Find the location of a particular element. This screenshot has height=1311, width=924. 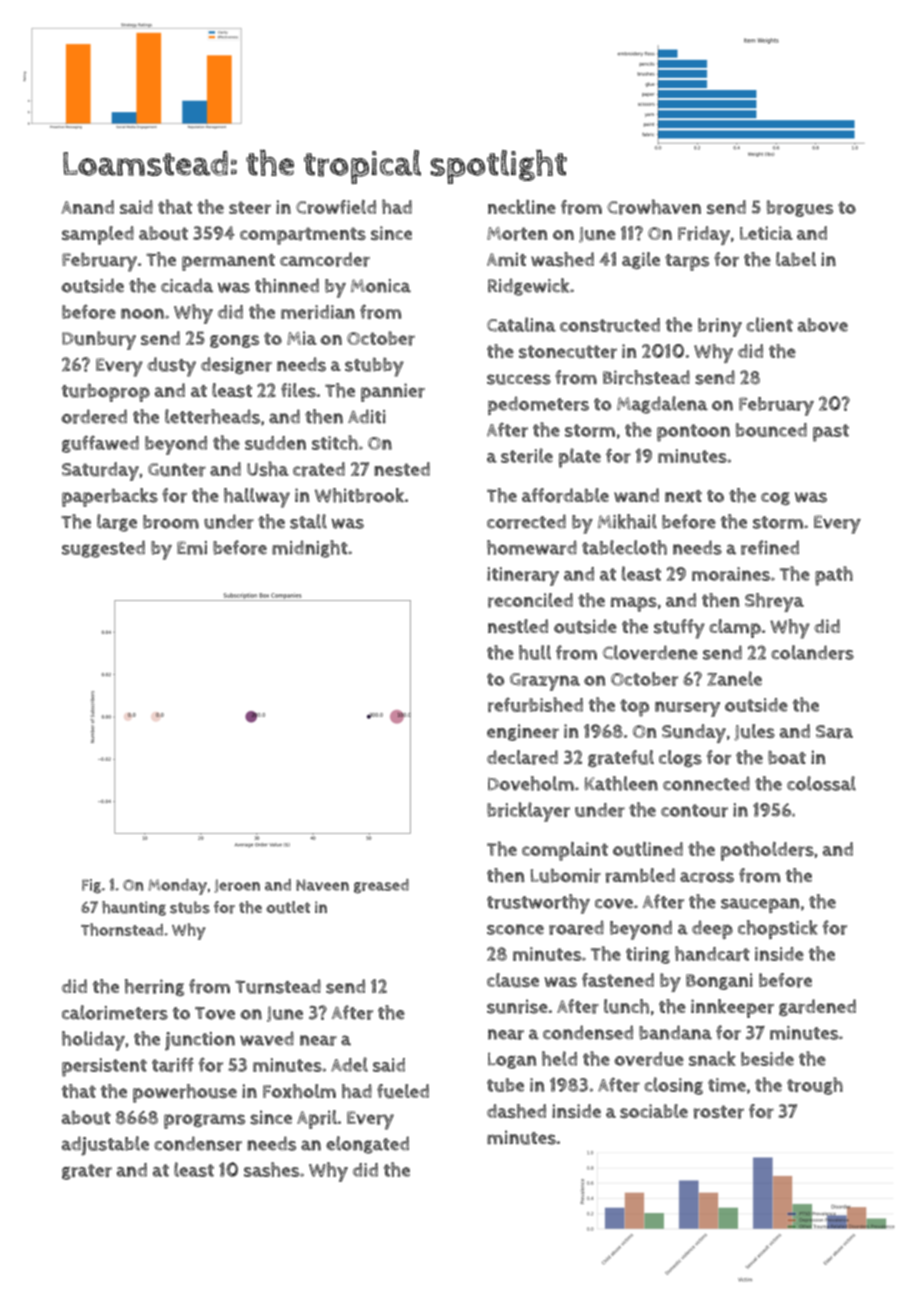

cicada is located at coordinates (187, 285).
